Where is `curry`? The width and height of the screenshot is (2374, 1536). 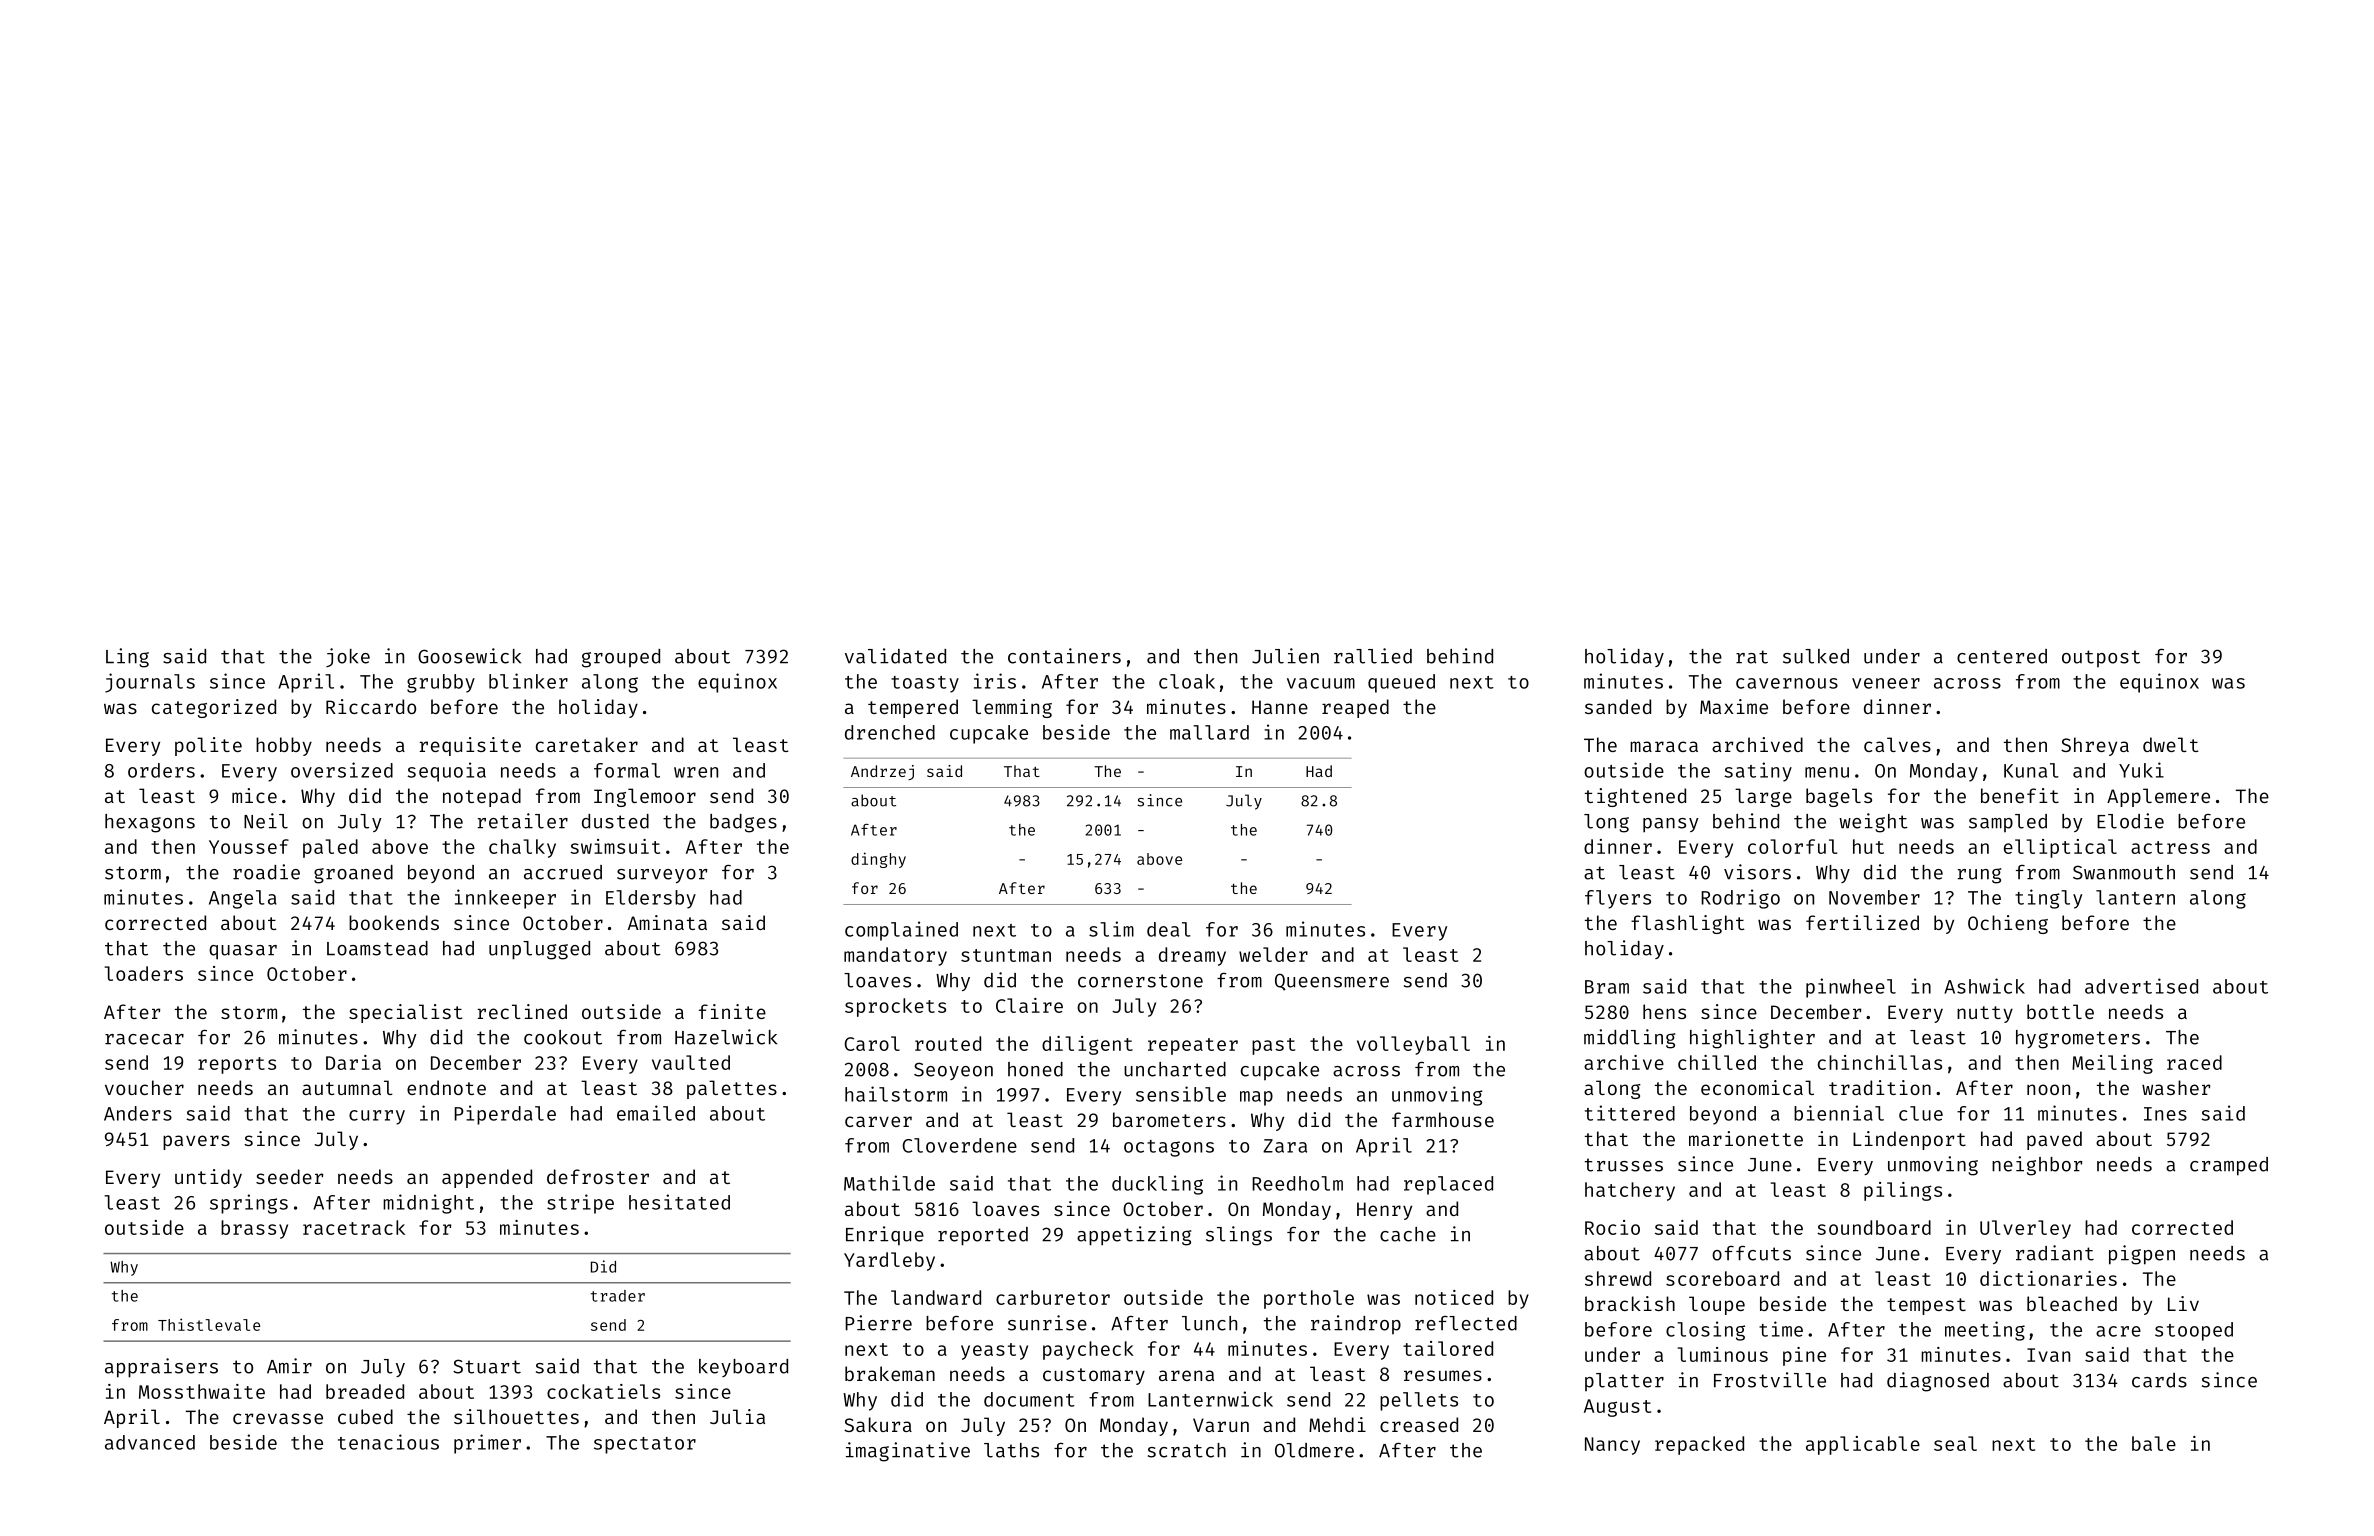
curry is located at coordinates (377, 1117).
